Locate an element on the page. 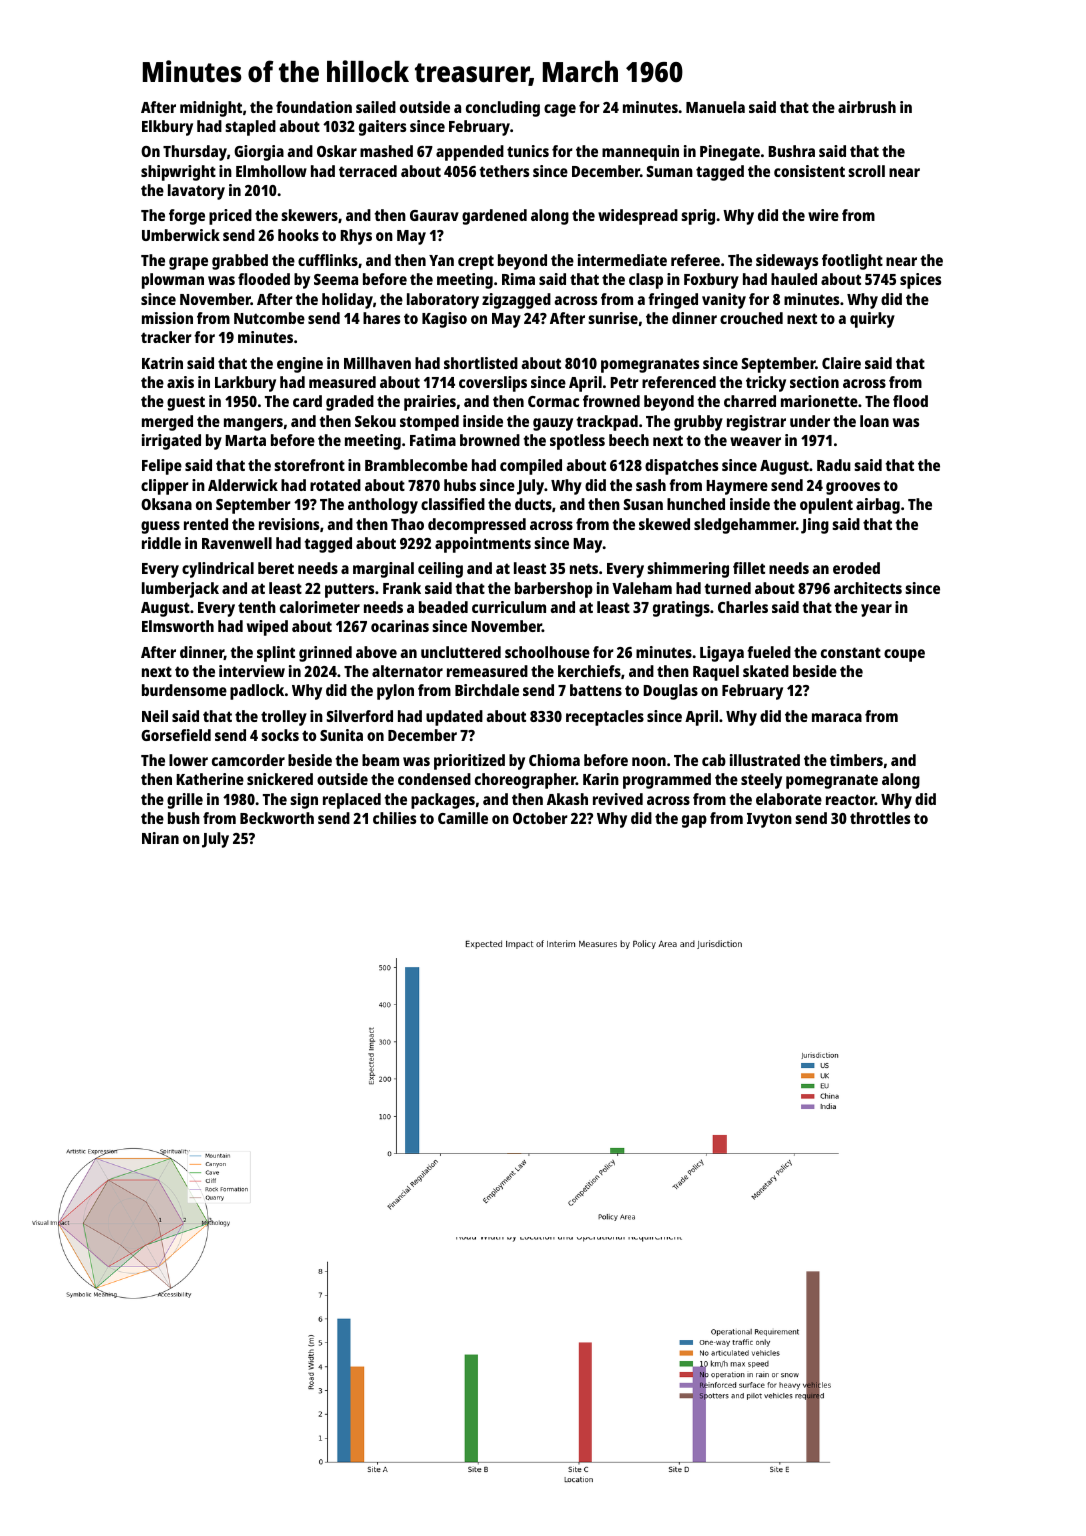 This image has height=1536, width=1086. Cormac is located at coordinates (553, 401).
